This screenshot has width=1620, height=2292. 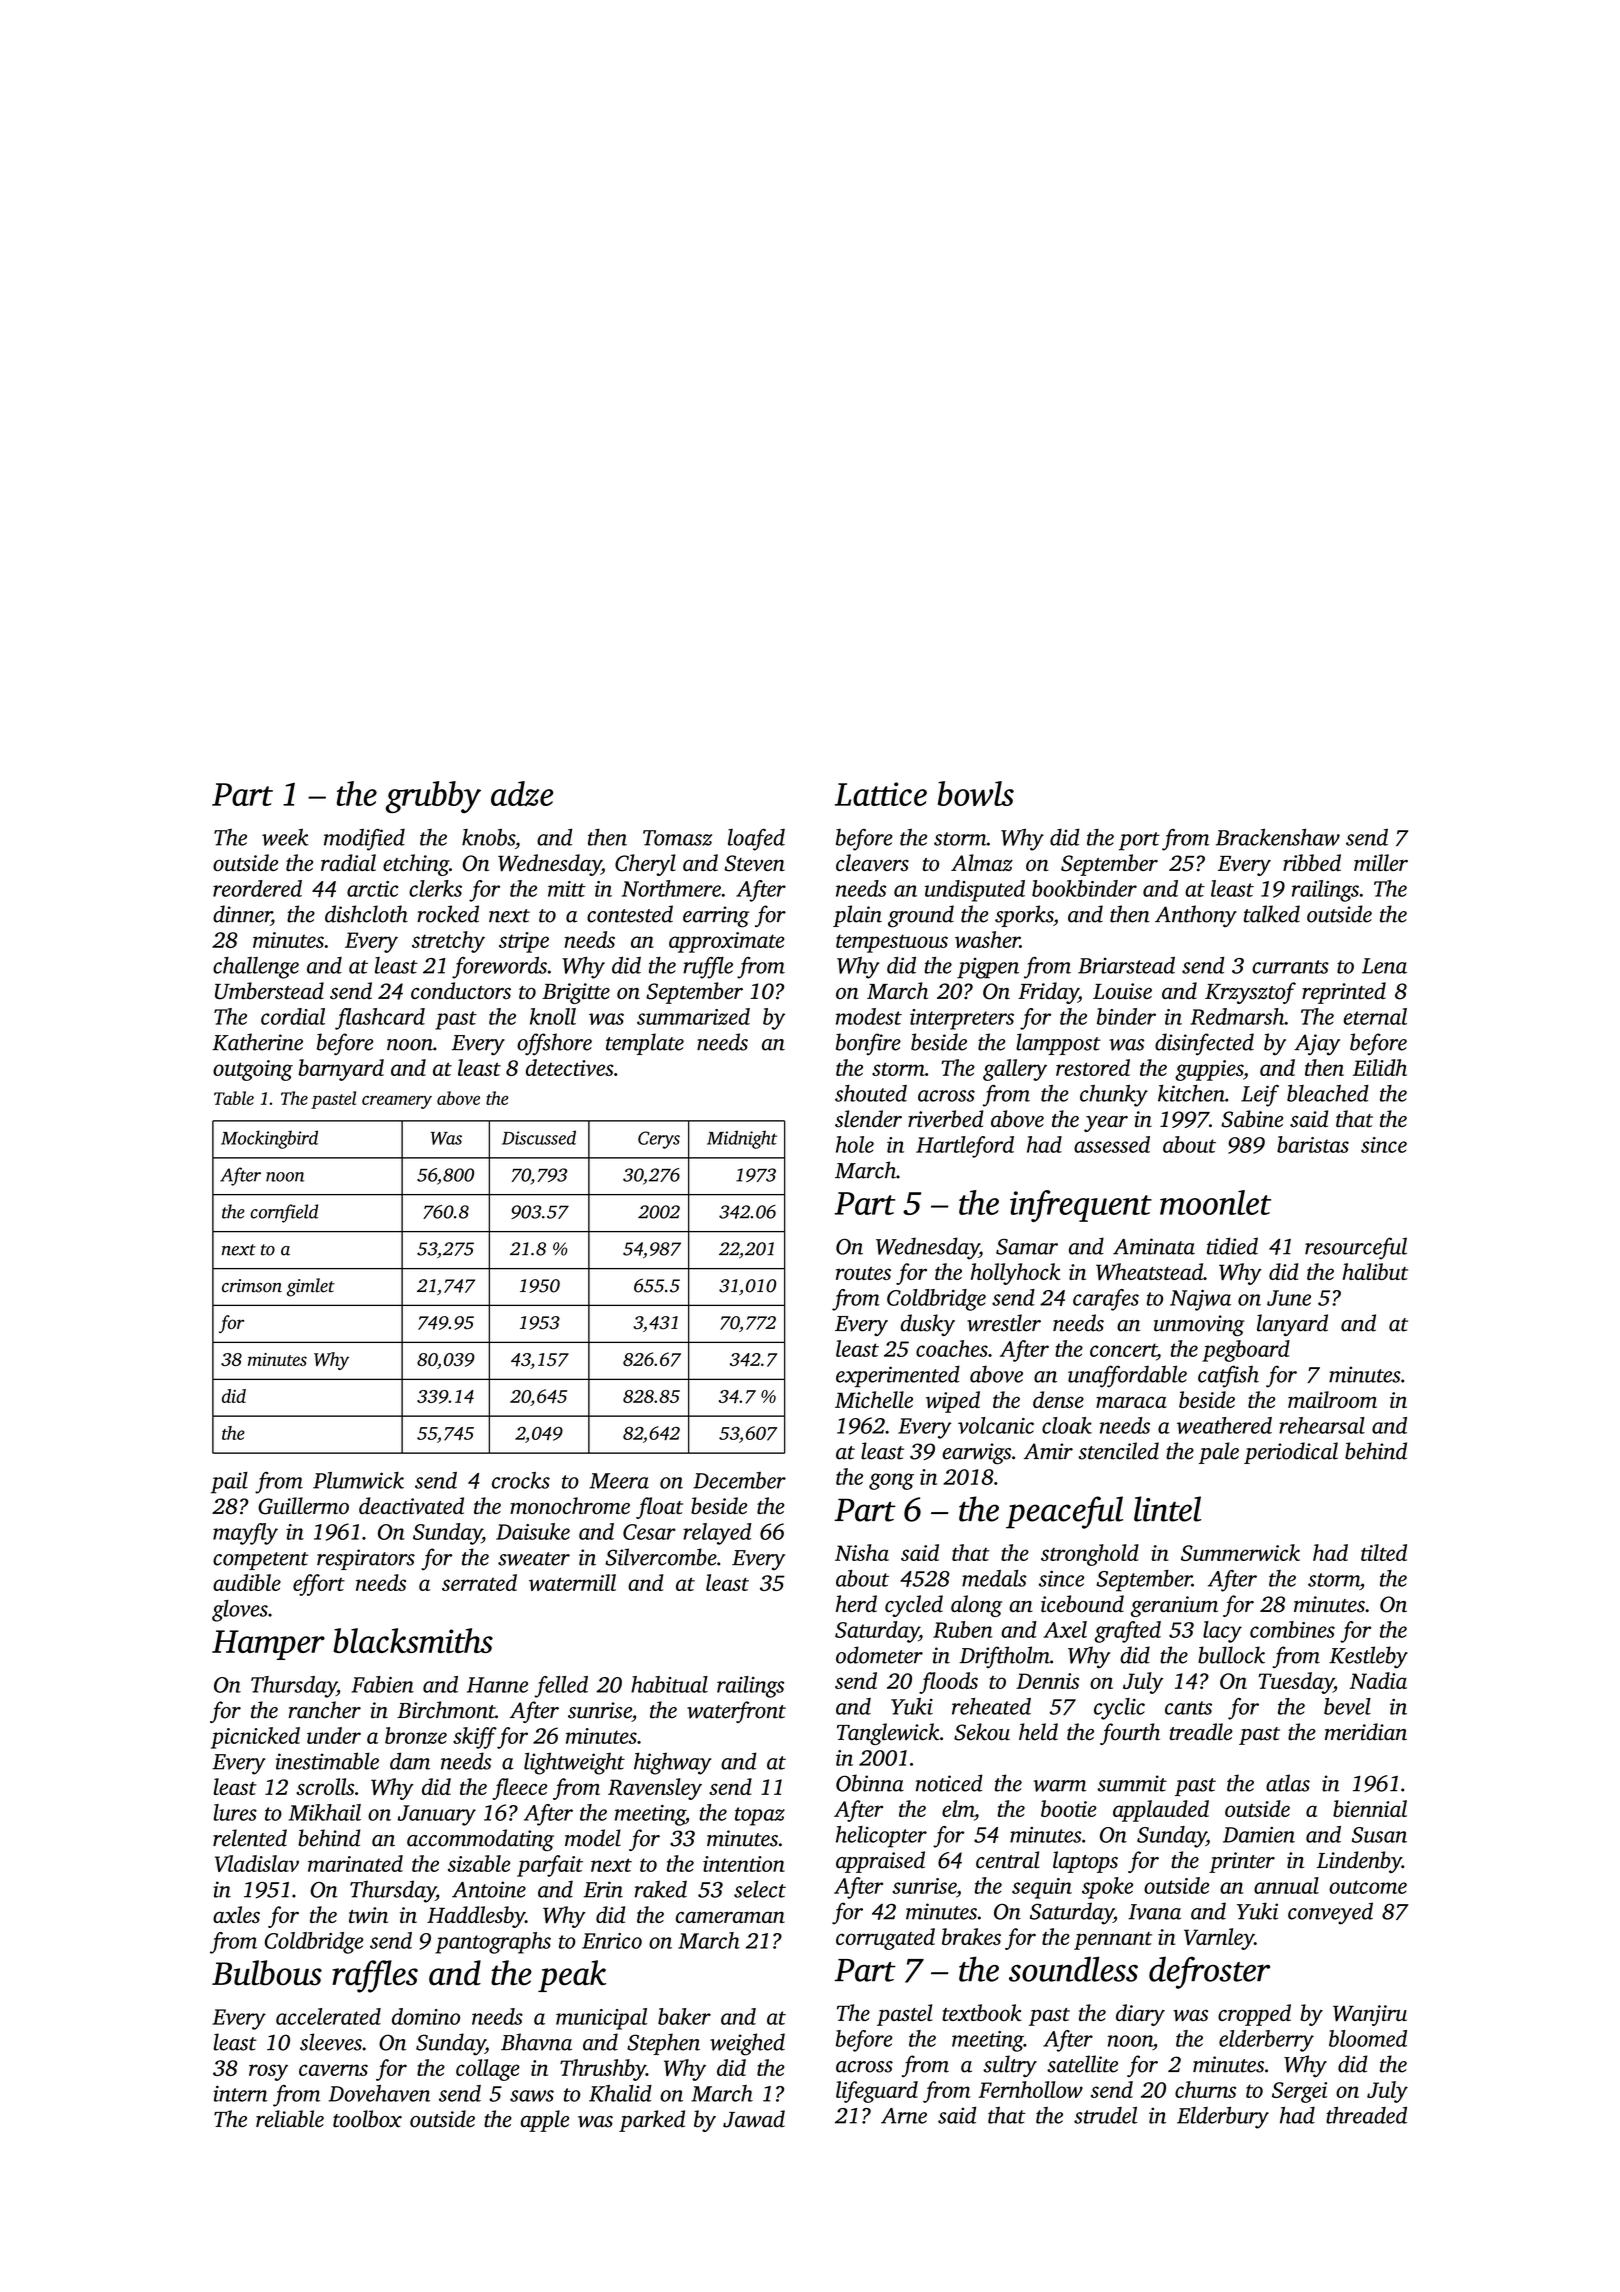 I want to click on axles, so click(x=236, y=1914).
